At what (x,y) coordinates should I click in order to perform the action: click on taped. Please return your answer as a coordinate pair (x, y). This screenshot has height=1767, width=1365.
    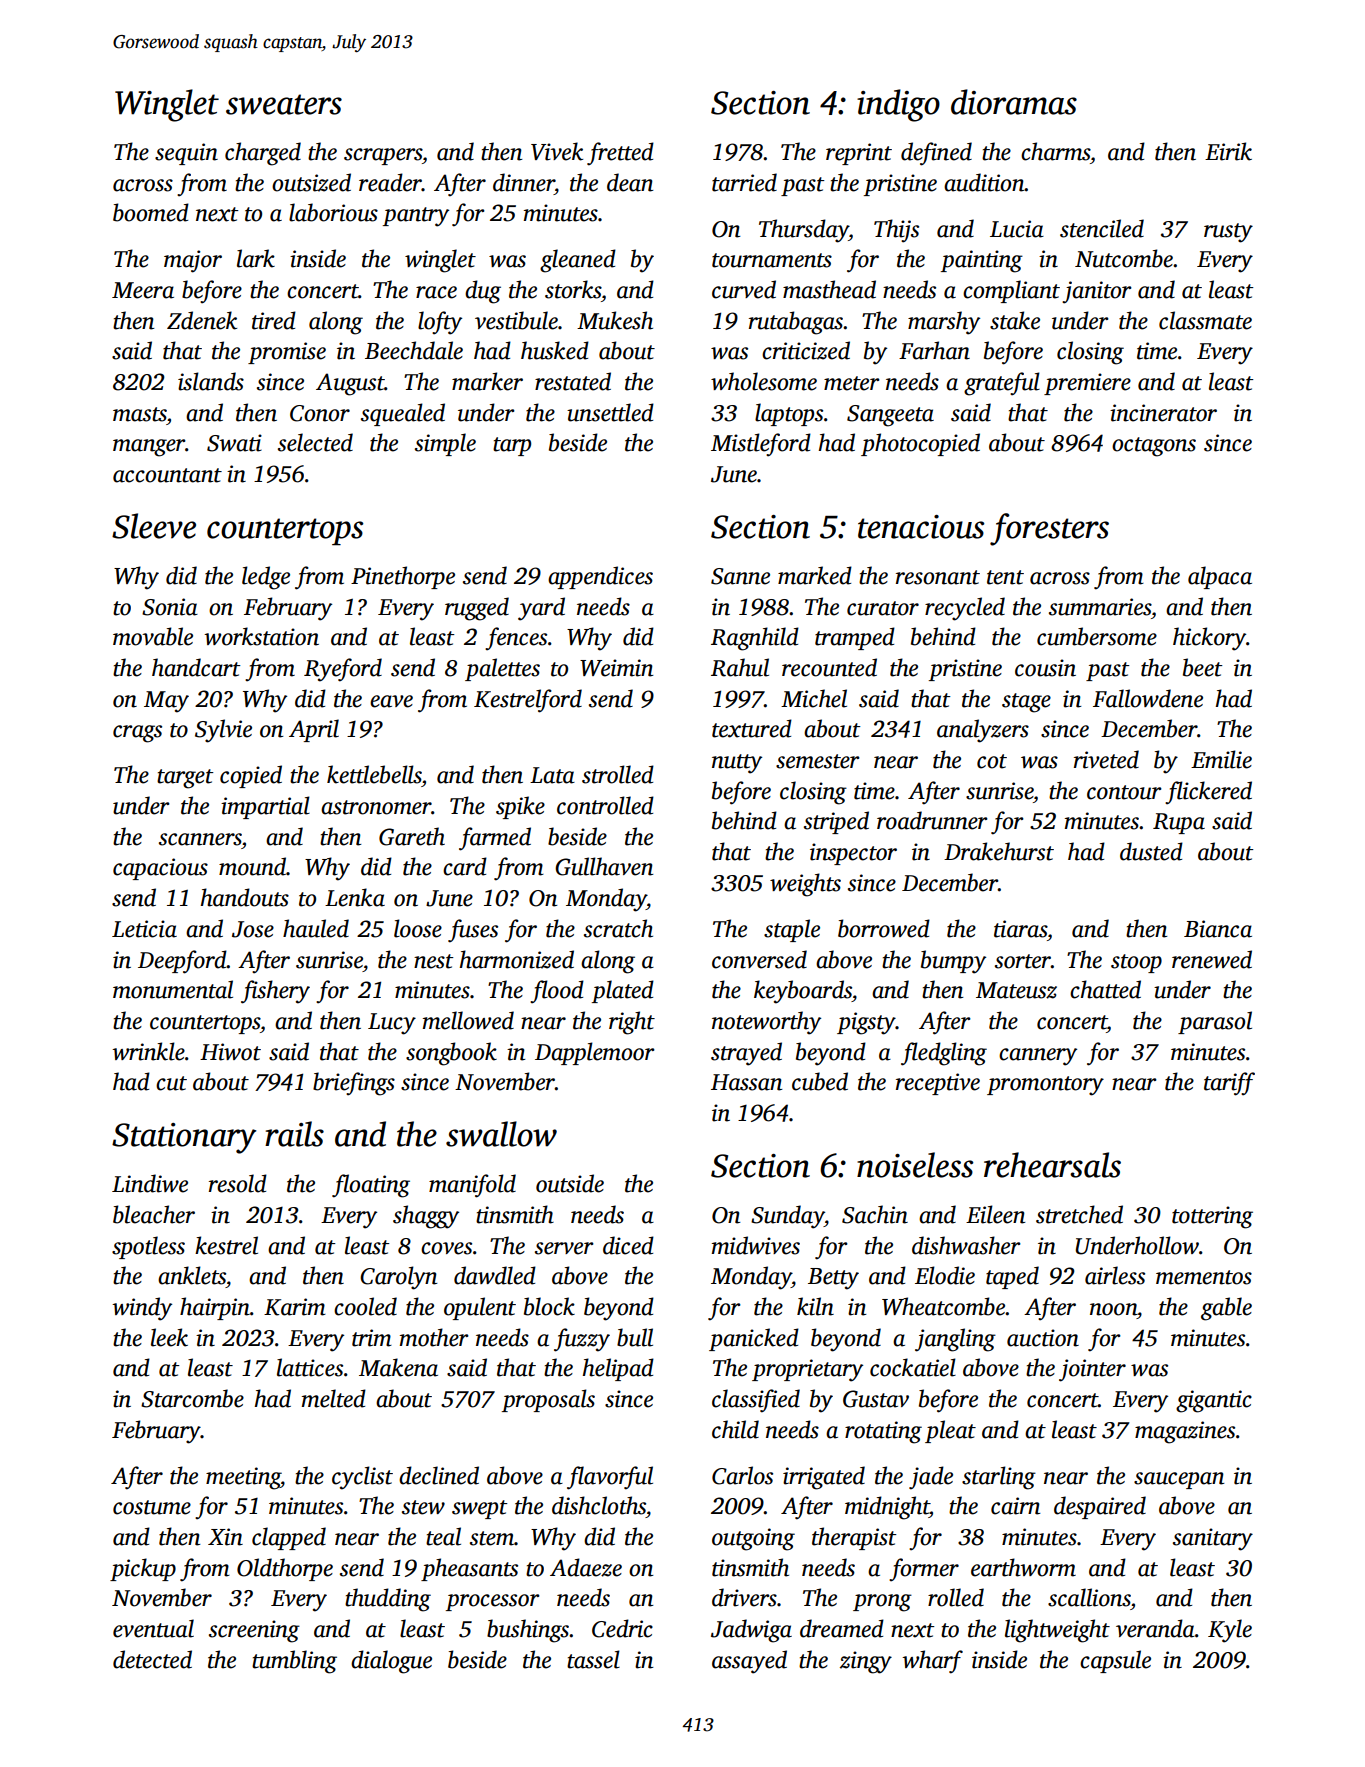
    Looking at the image, I should click on (1012, 1277).
